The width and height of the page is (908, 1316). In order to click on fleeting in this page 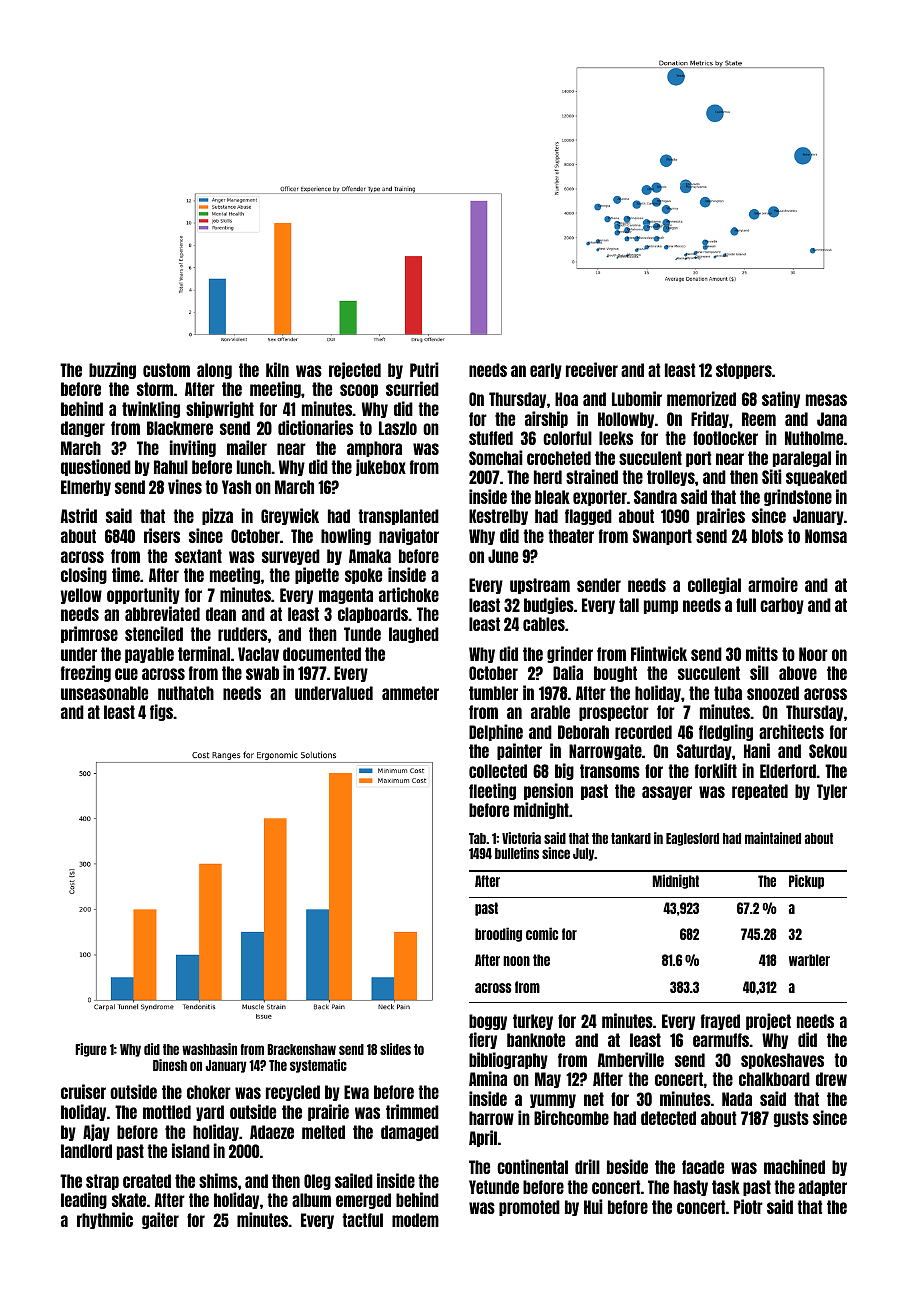, I will do `click(492, 791)`.
